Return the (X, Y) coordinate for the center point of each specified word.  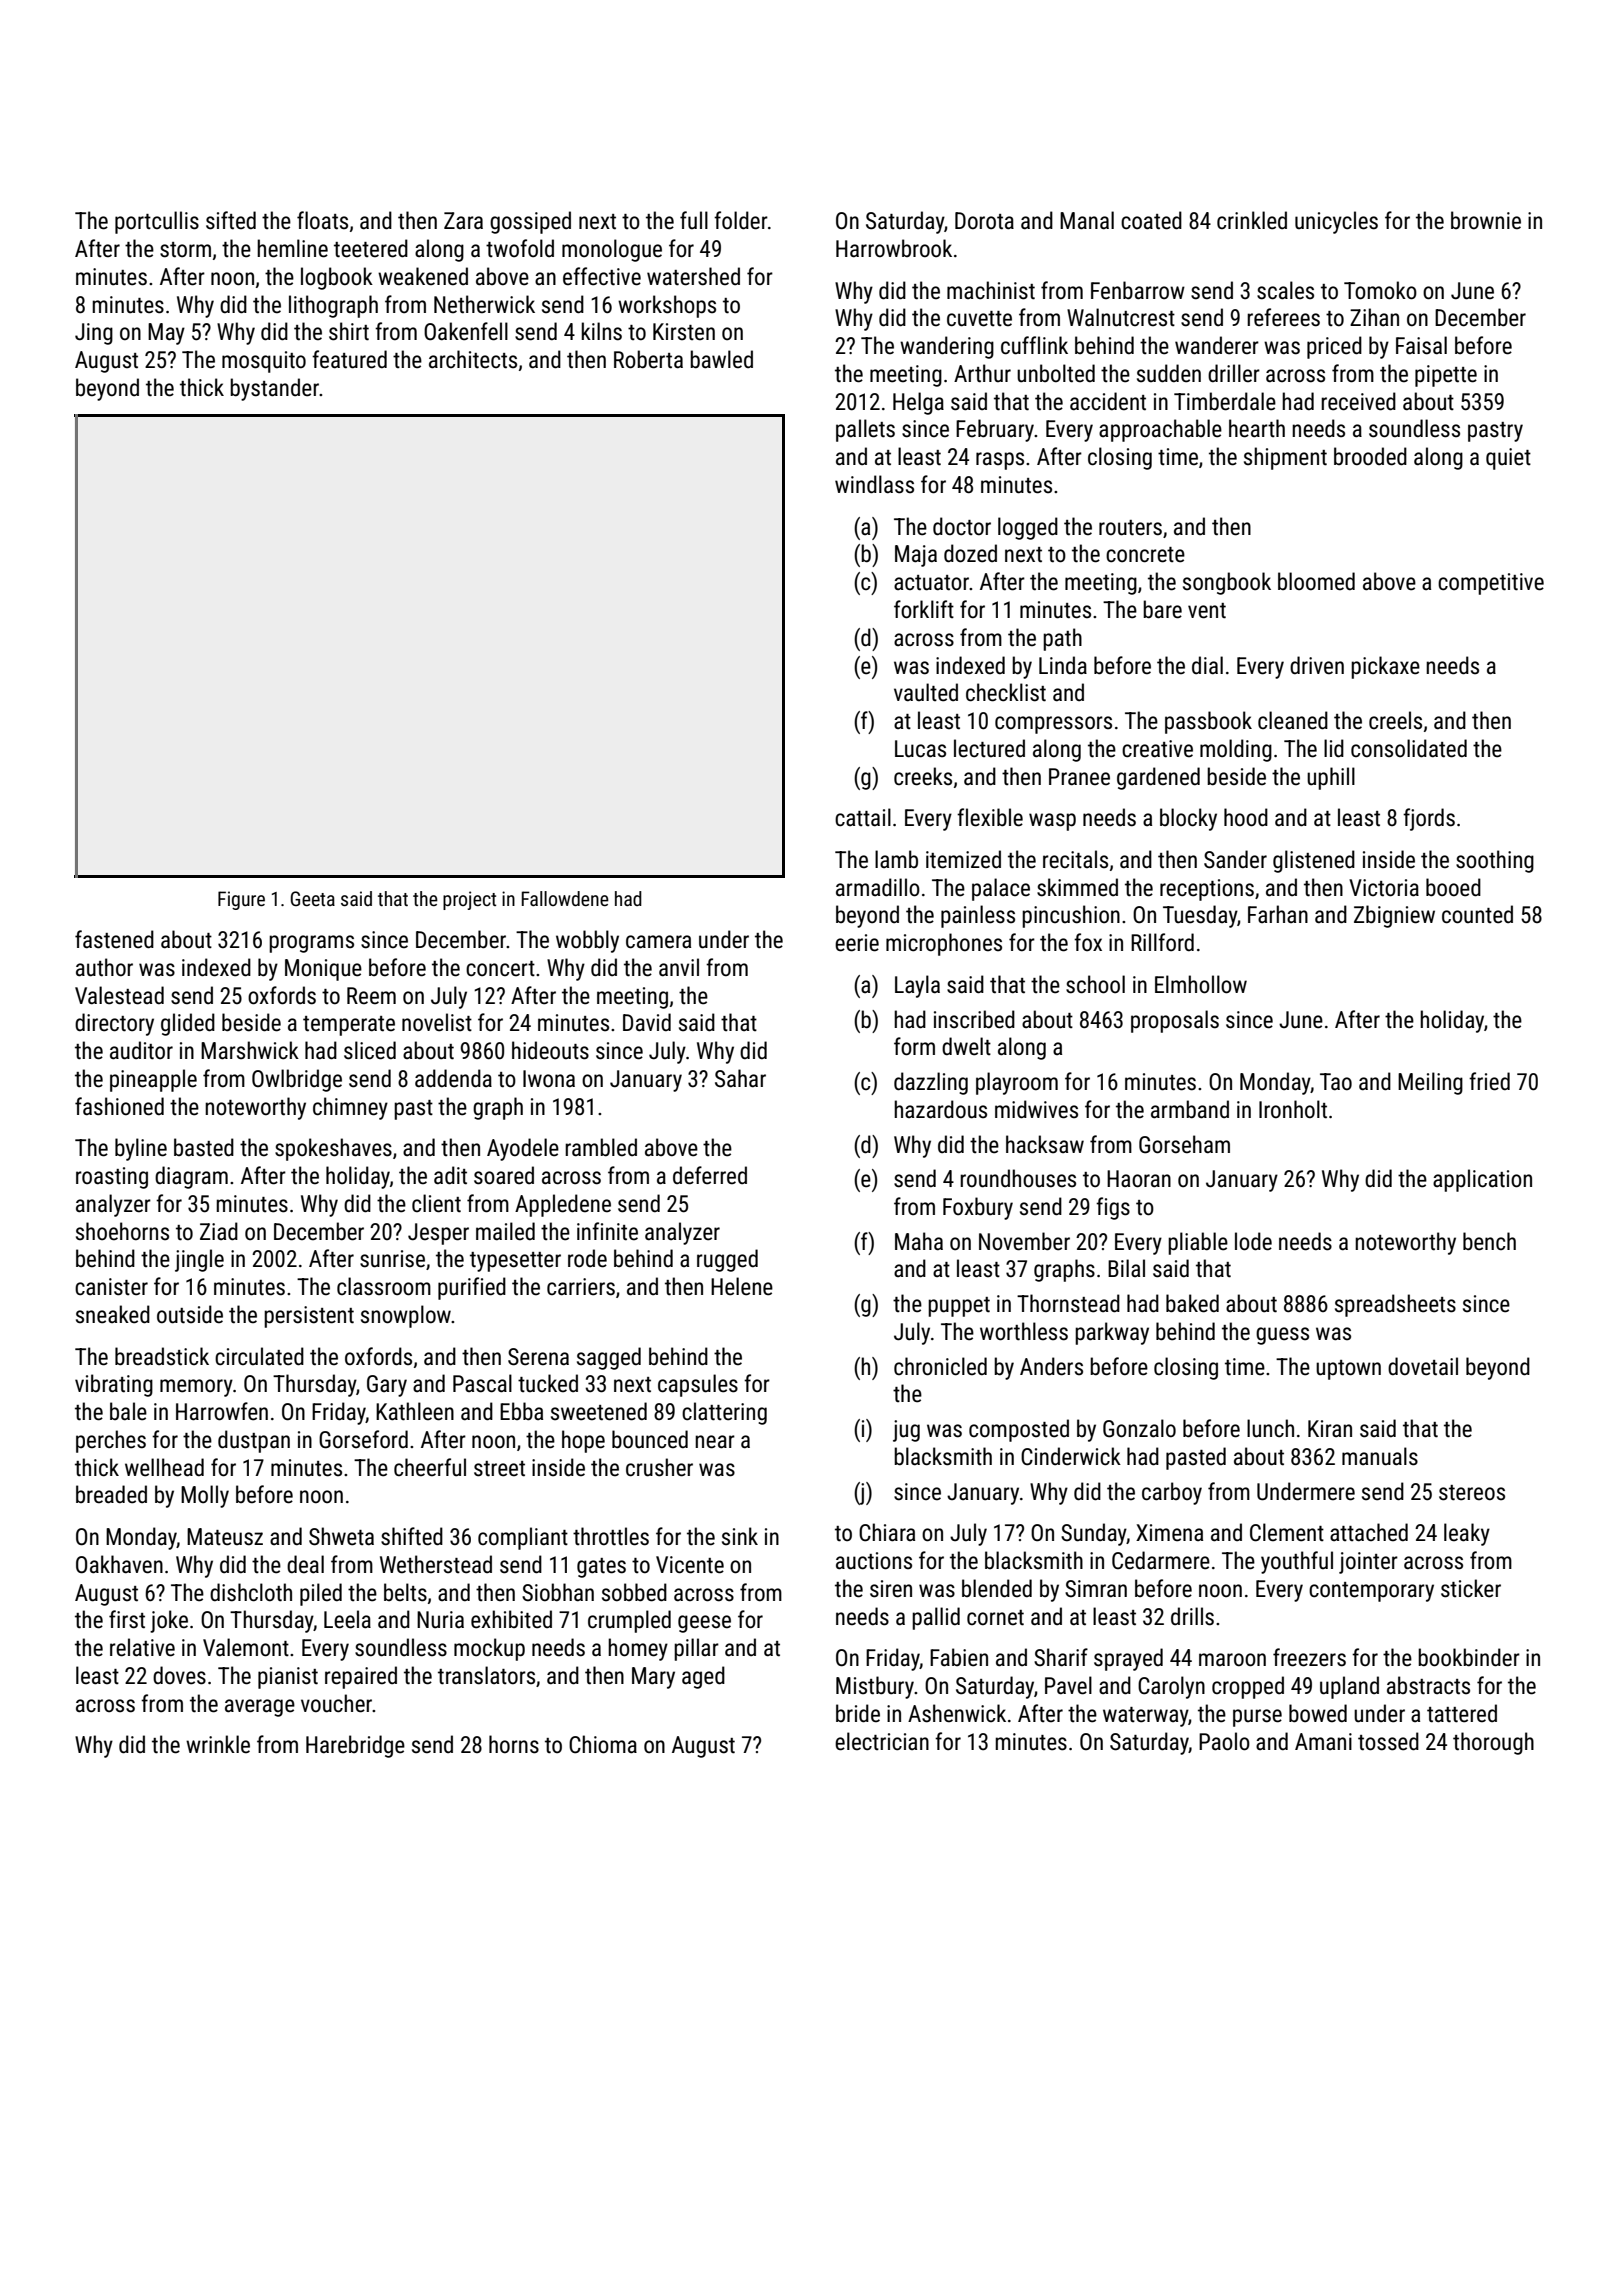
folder (741, 220)
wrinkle (218, 1744)
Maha (919, 1241)
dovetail (1423, 1366)
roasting (112, 1178)
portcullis (157, 222)
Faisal (1421, 345)
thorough (1493, 1743)
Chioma (603, 1744)
